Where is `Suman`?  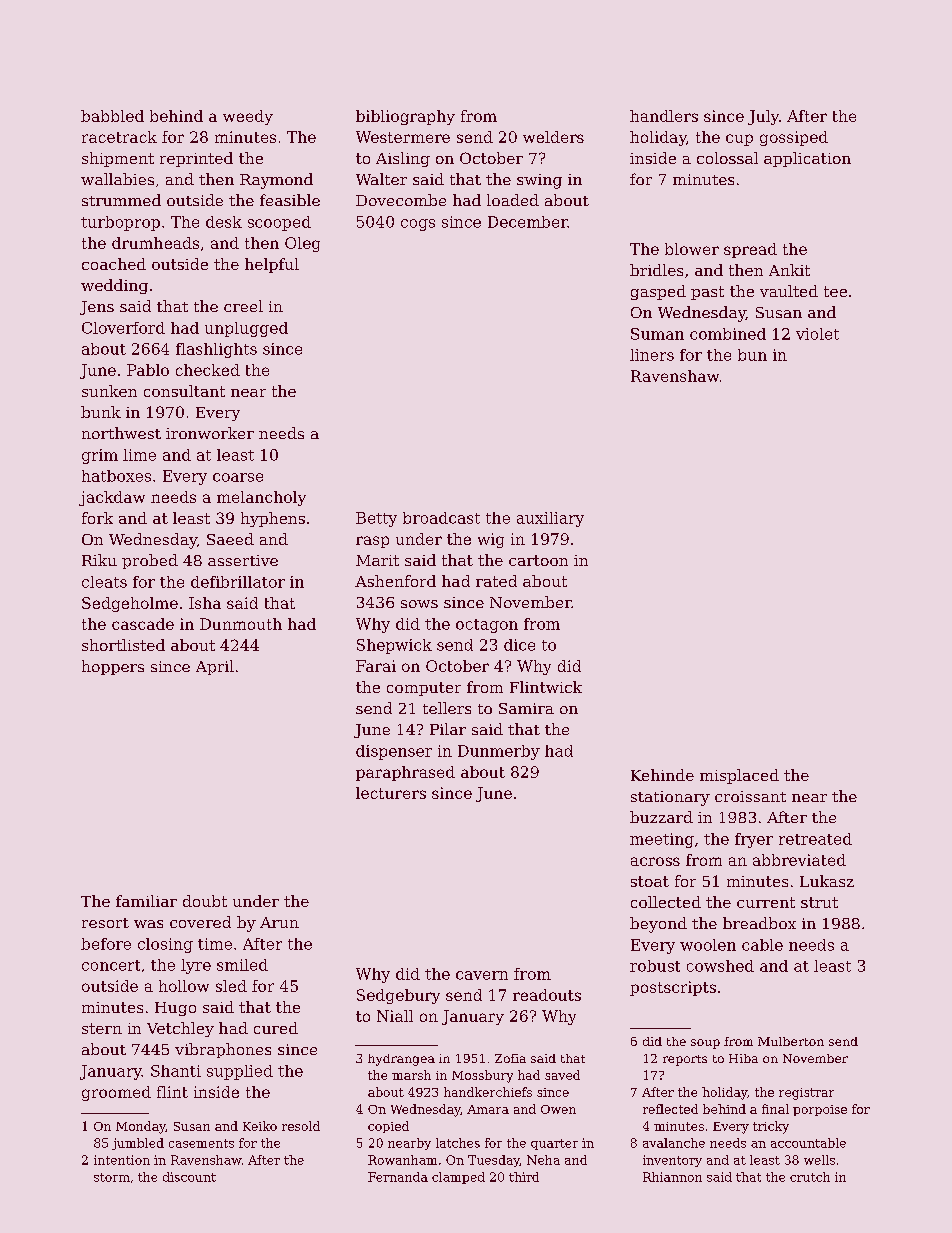 Suman is located at coordinates (657, 334).
